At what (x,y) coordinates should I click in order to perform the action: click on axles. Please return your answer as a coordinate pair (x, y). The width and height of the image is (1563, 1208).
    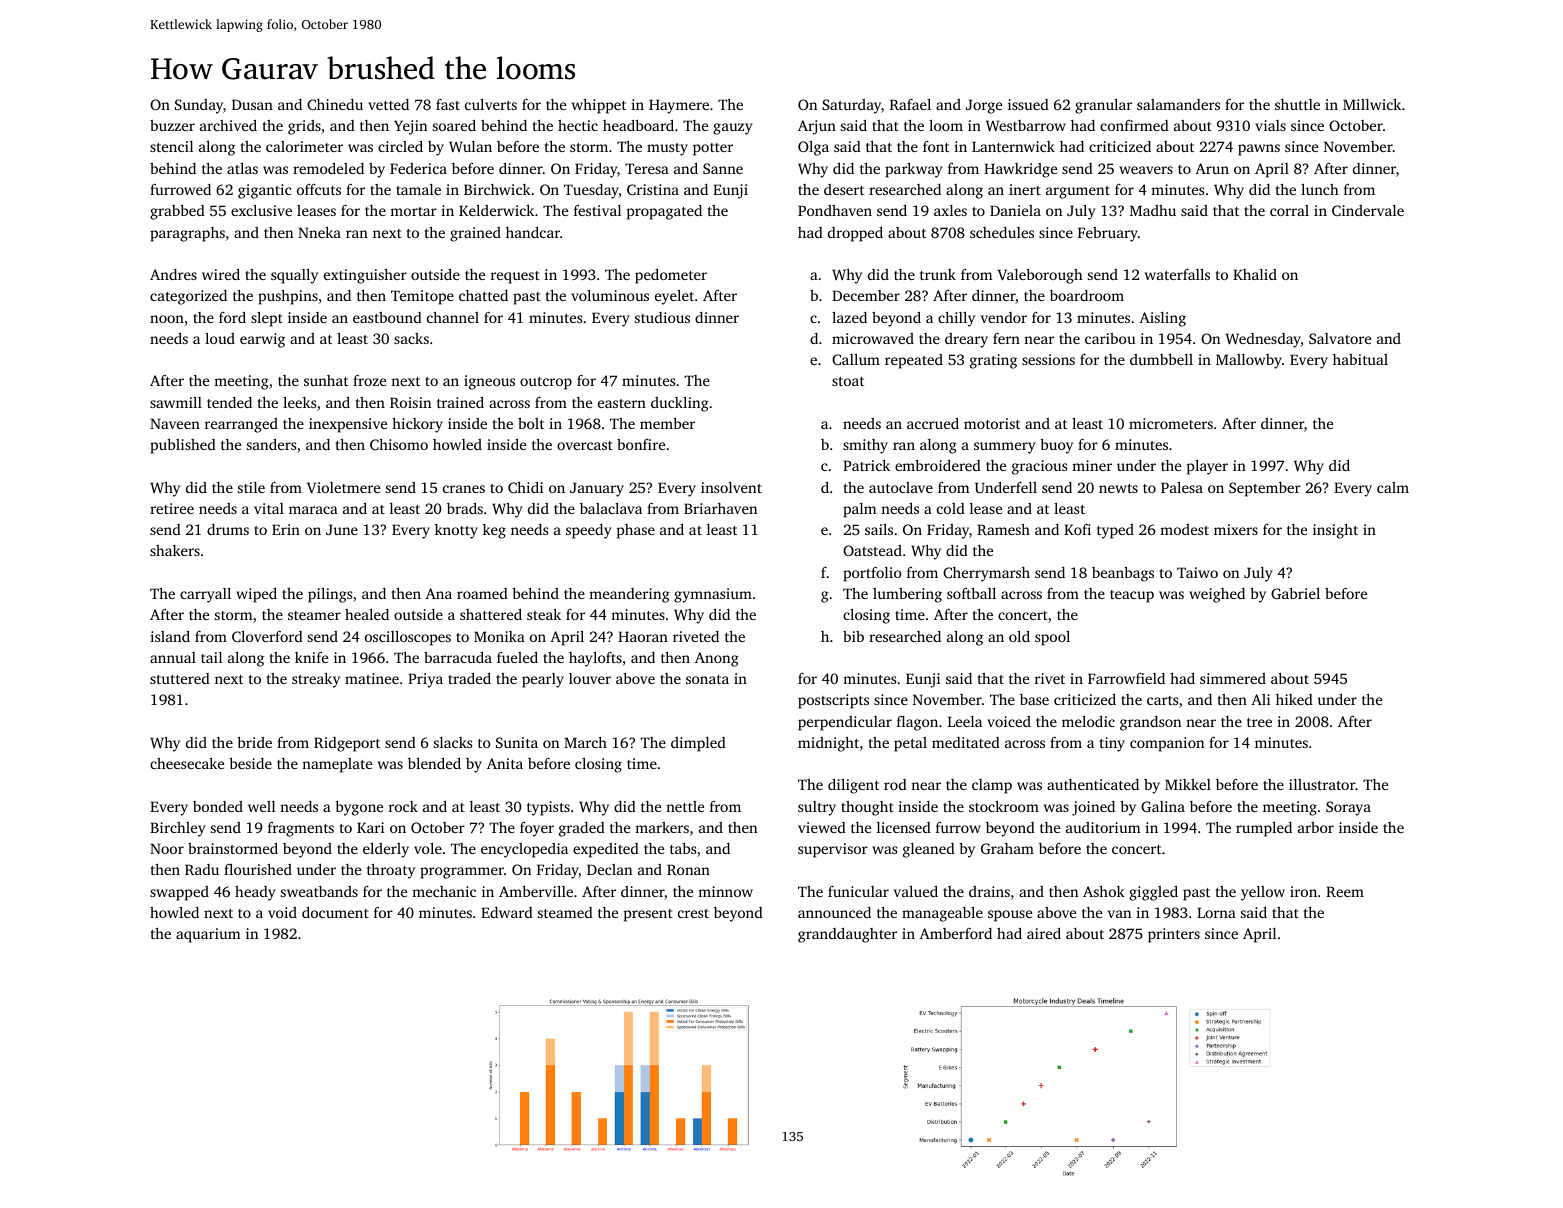
    Looking at the image, I should click on (950, 210).
